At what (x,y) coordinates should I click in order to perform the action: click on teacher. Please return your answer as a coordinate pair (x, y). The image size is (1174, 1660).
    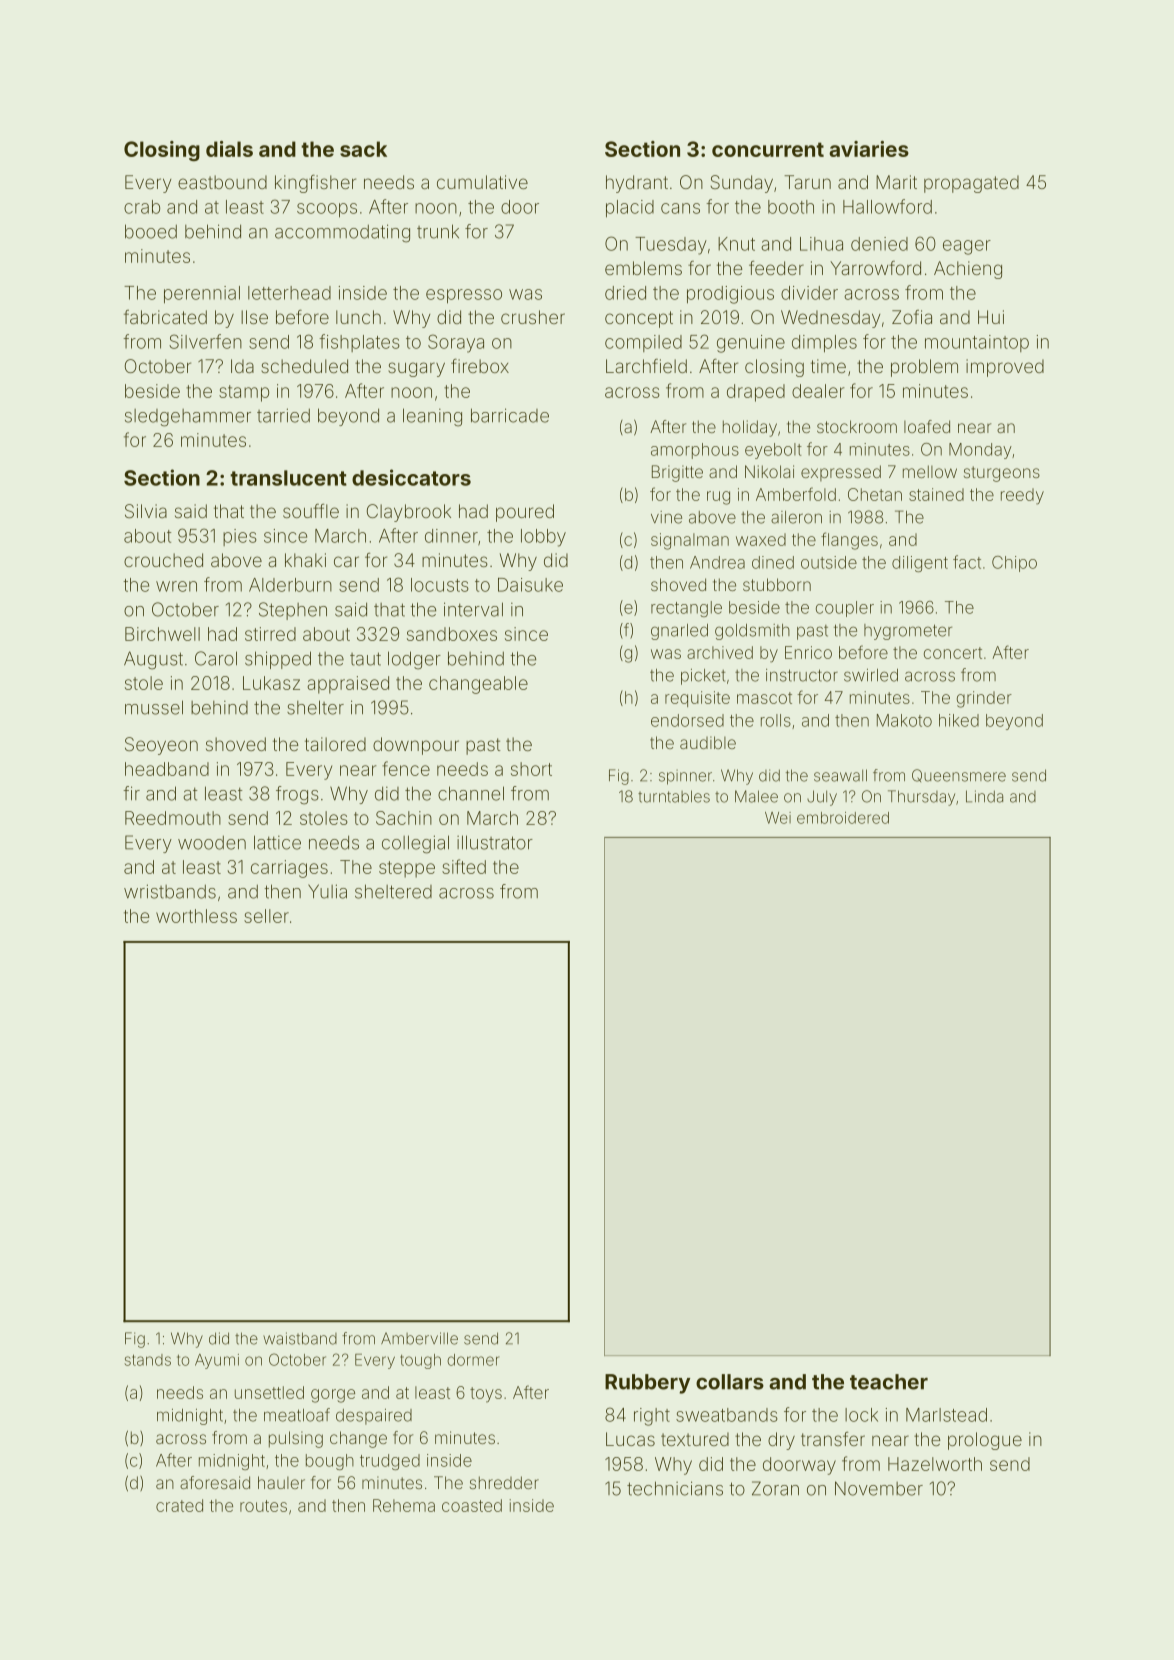
    Looking at the image, I should click on (889, 1382).
